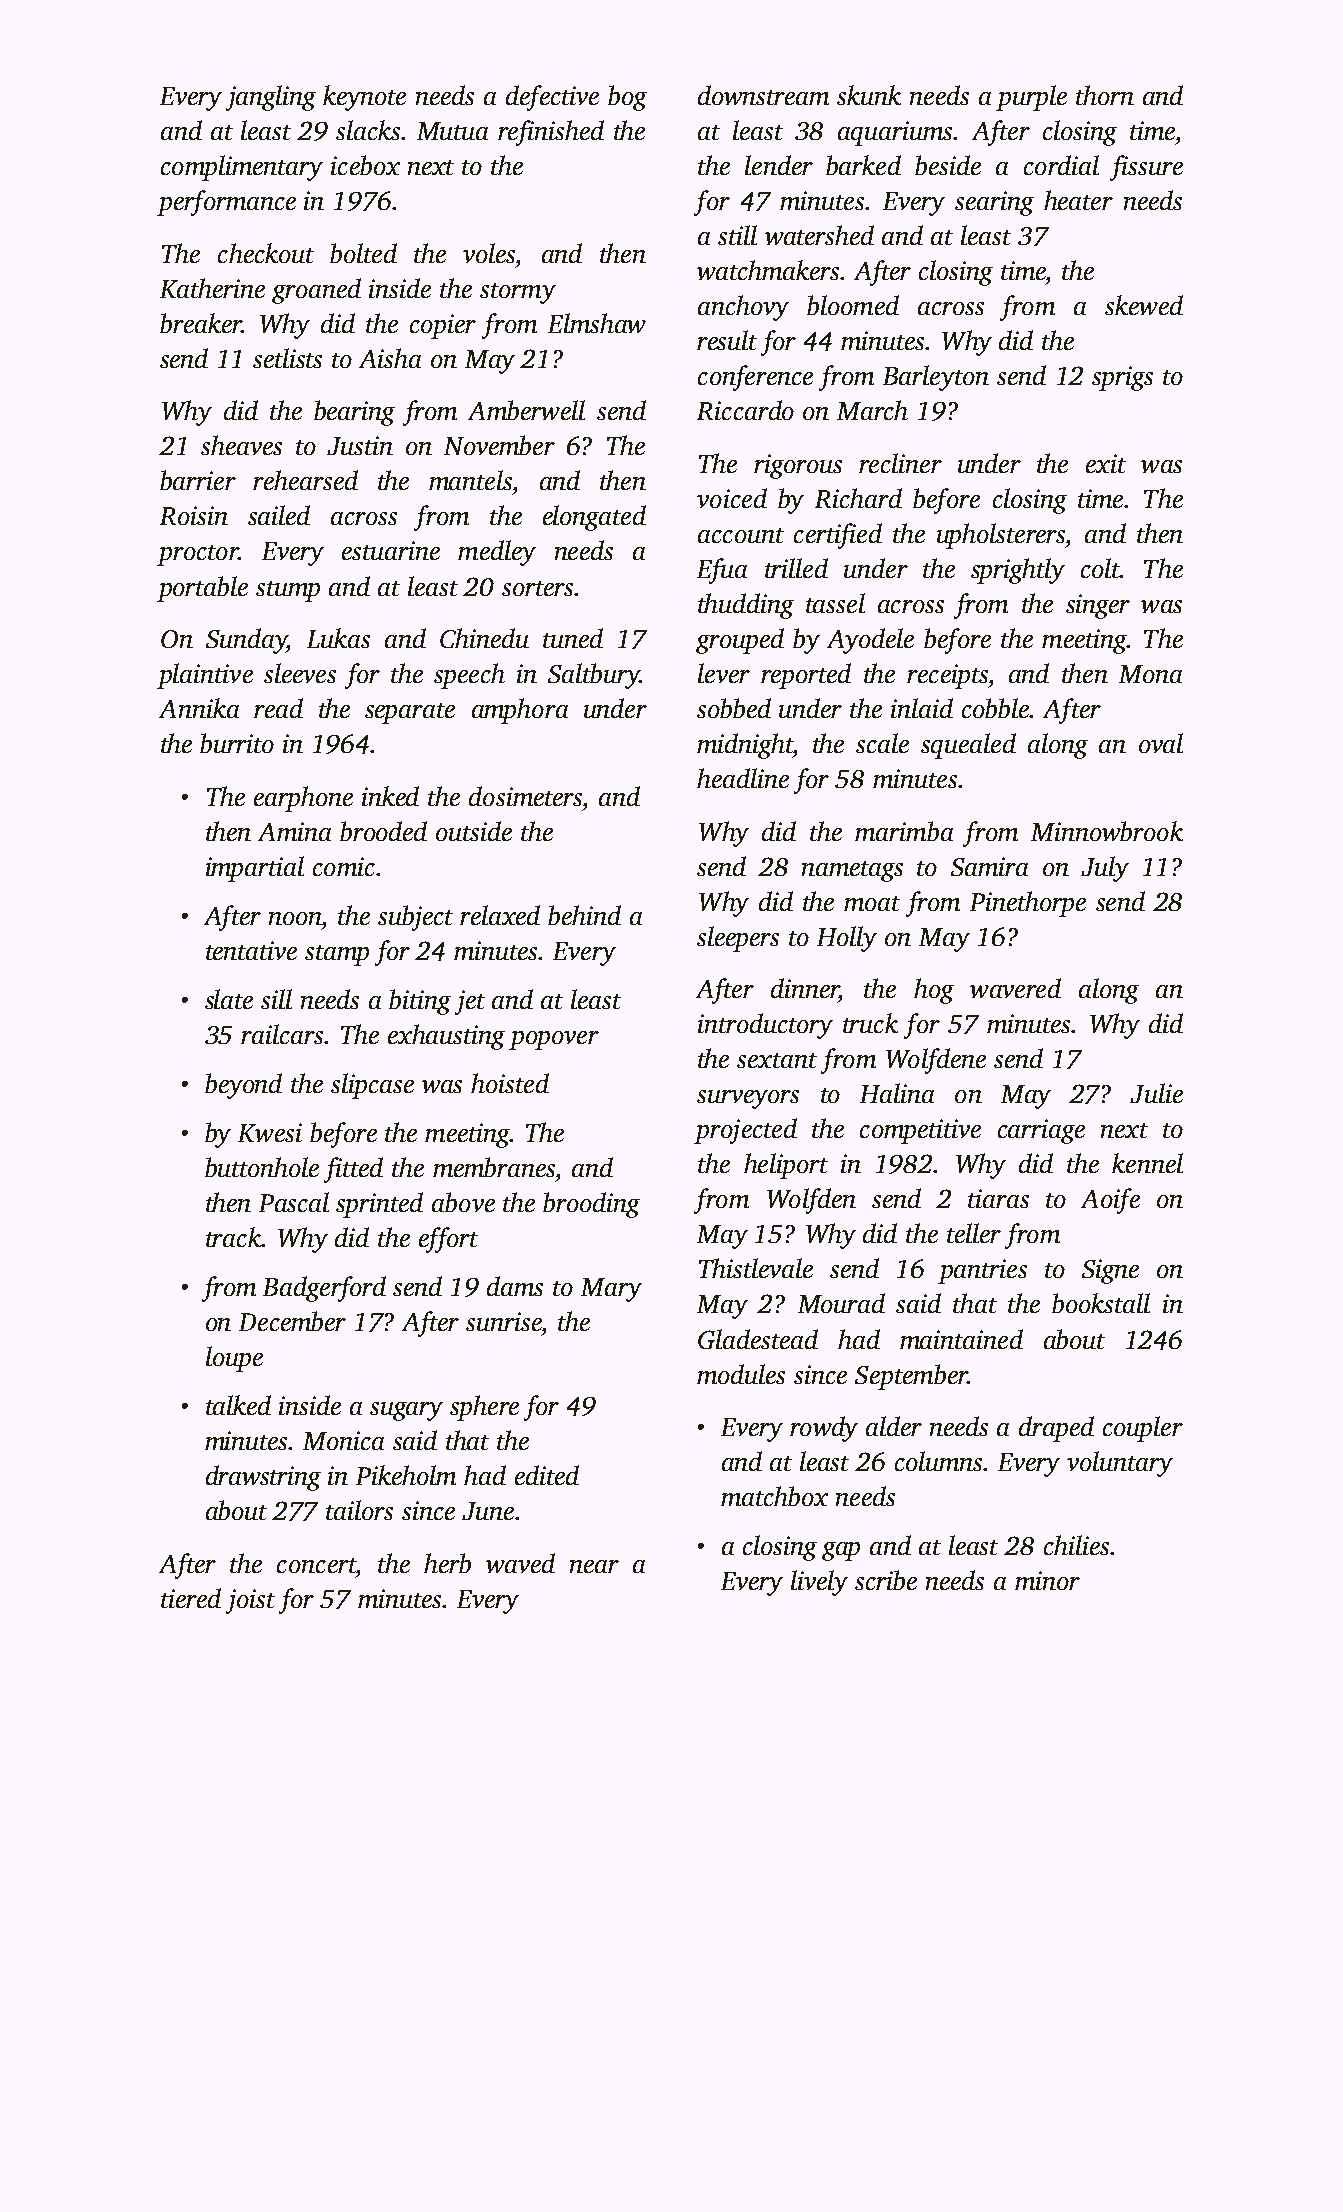 This screenshot has height=2212, width=1343. Describe the element at coordinates (1105, 95) in the screenshot. I see `thorn` at that location.
